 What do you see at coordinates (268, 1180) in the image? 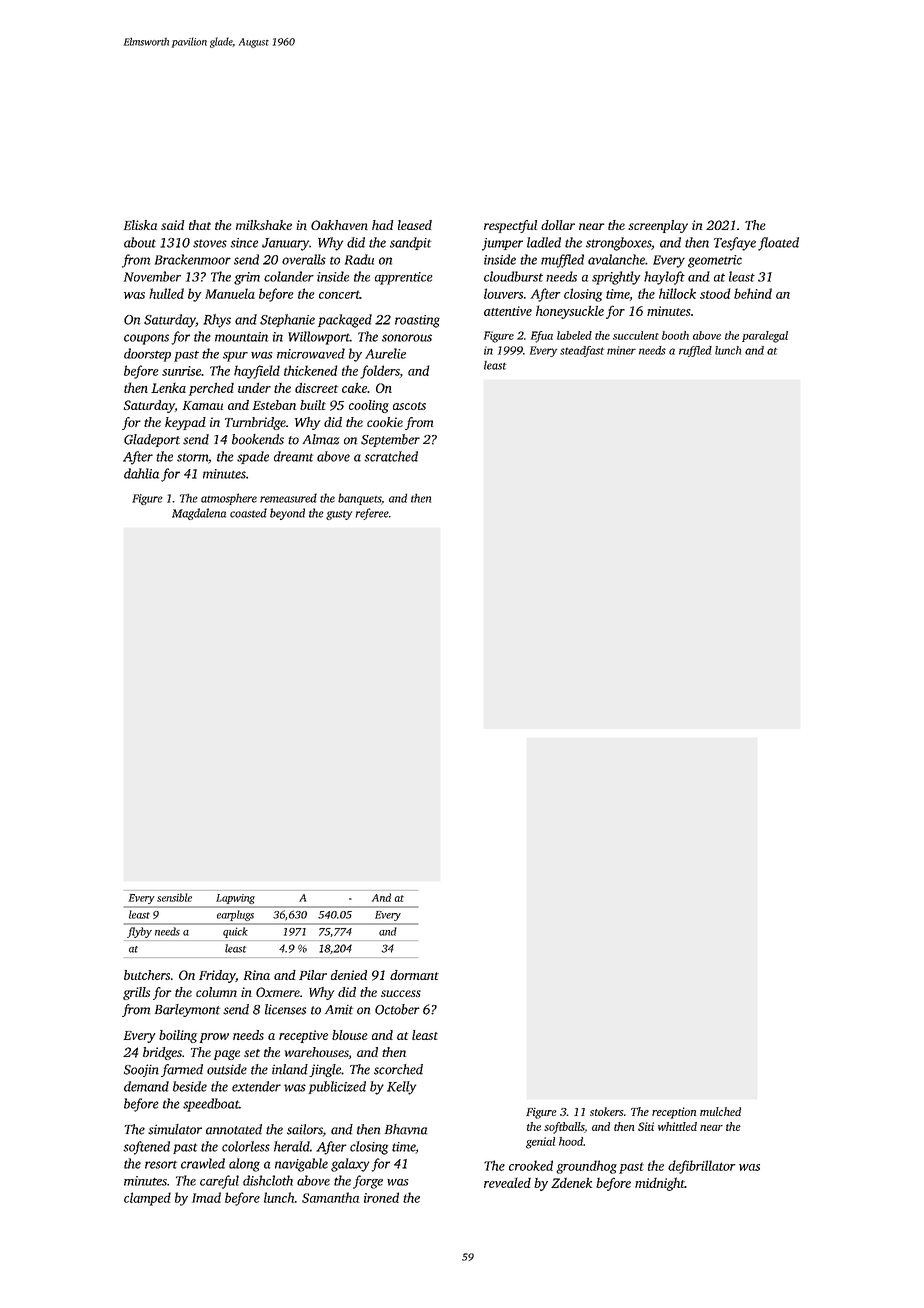
I see `dishcloth` at bounding box center [268, 1180].
